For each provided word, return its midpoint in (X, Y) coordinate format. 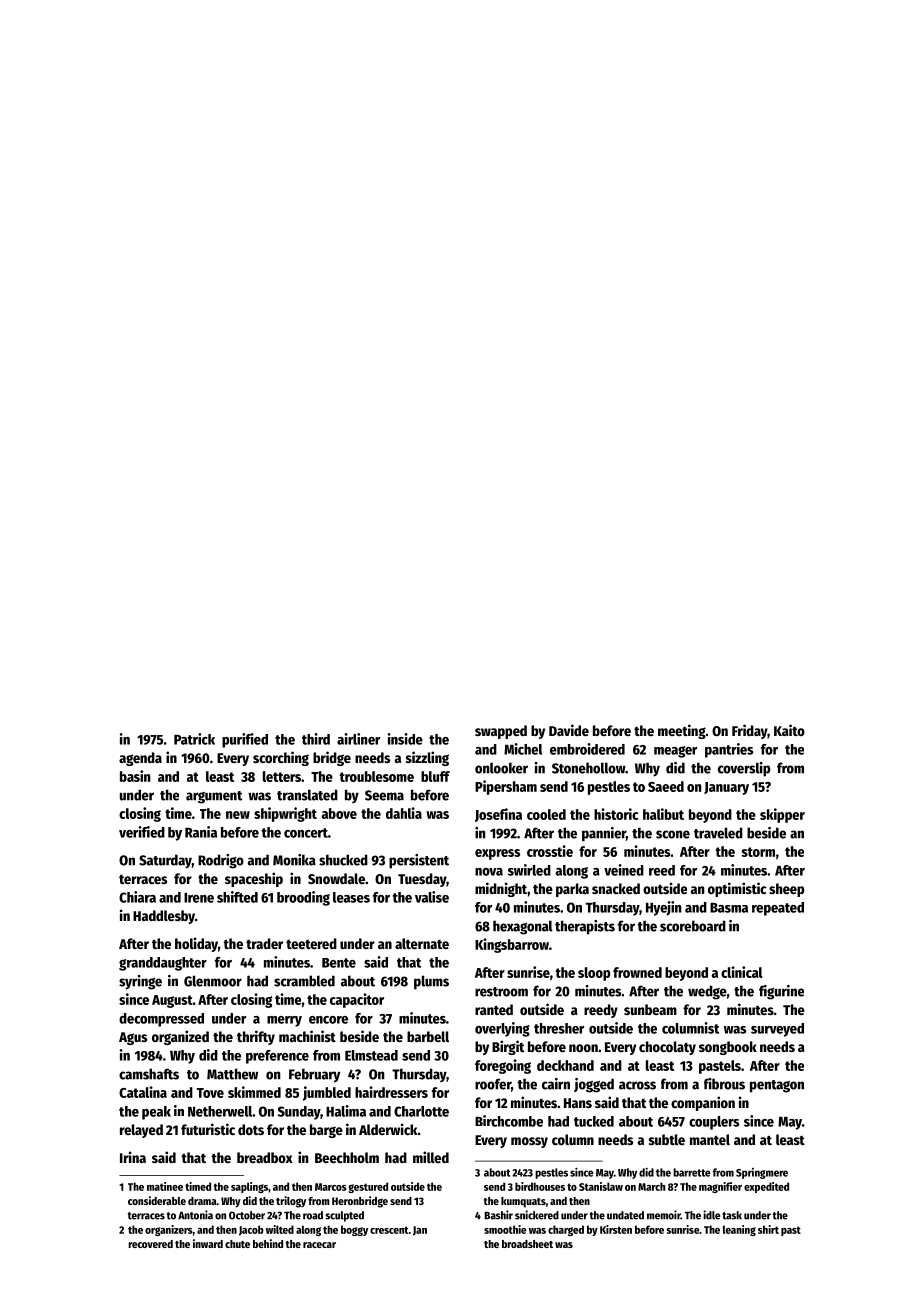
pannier (604, 834)
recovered (150, 1244)
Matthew (232, 1074)
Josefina (498, 815)
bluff (435, 776)
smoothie (505, 1229)
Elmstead (371, 1055)
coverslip (744, 769)
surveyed (777, 1030)
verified (142, 832)
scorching (281, 758)
